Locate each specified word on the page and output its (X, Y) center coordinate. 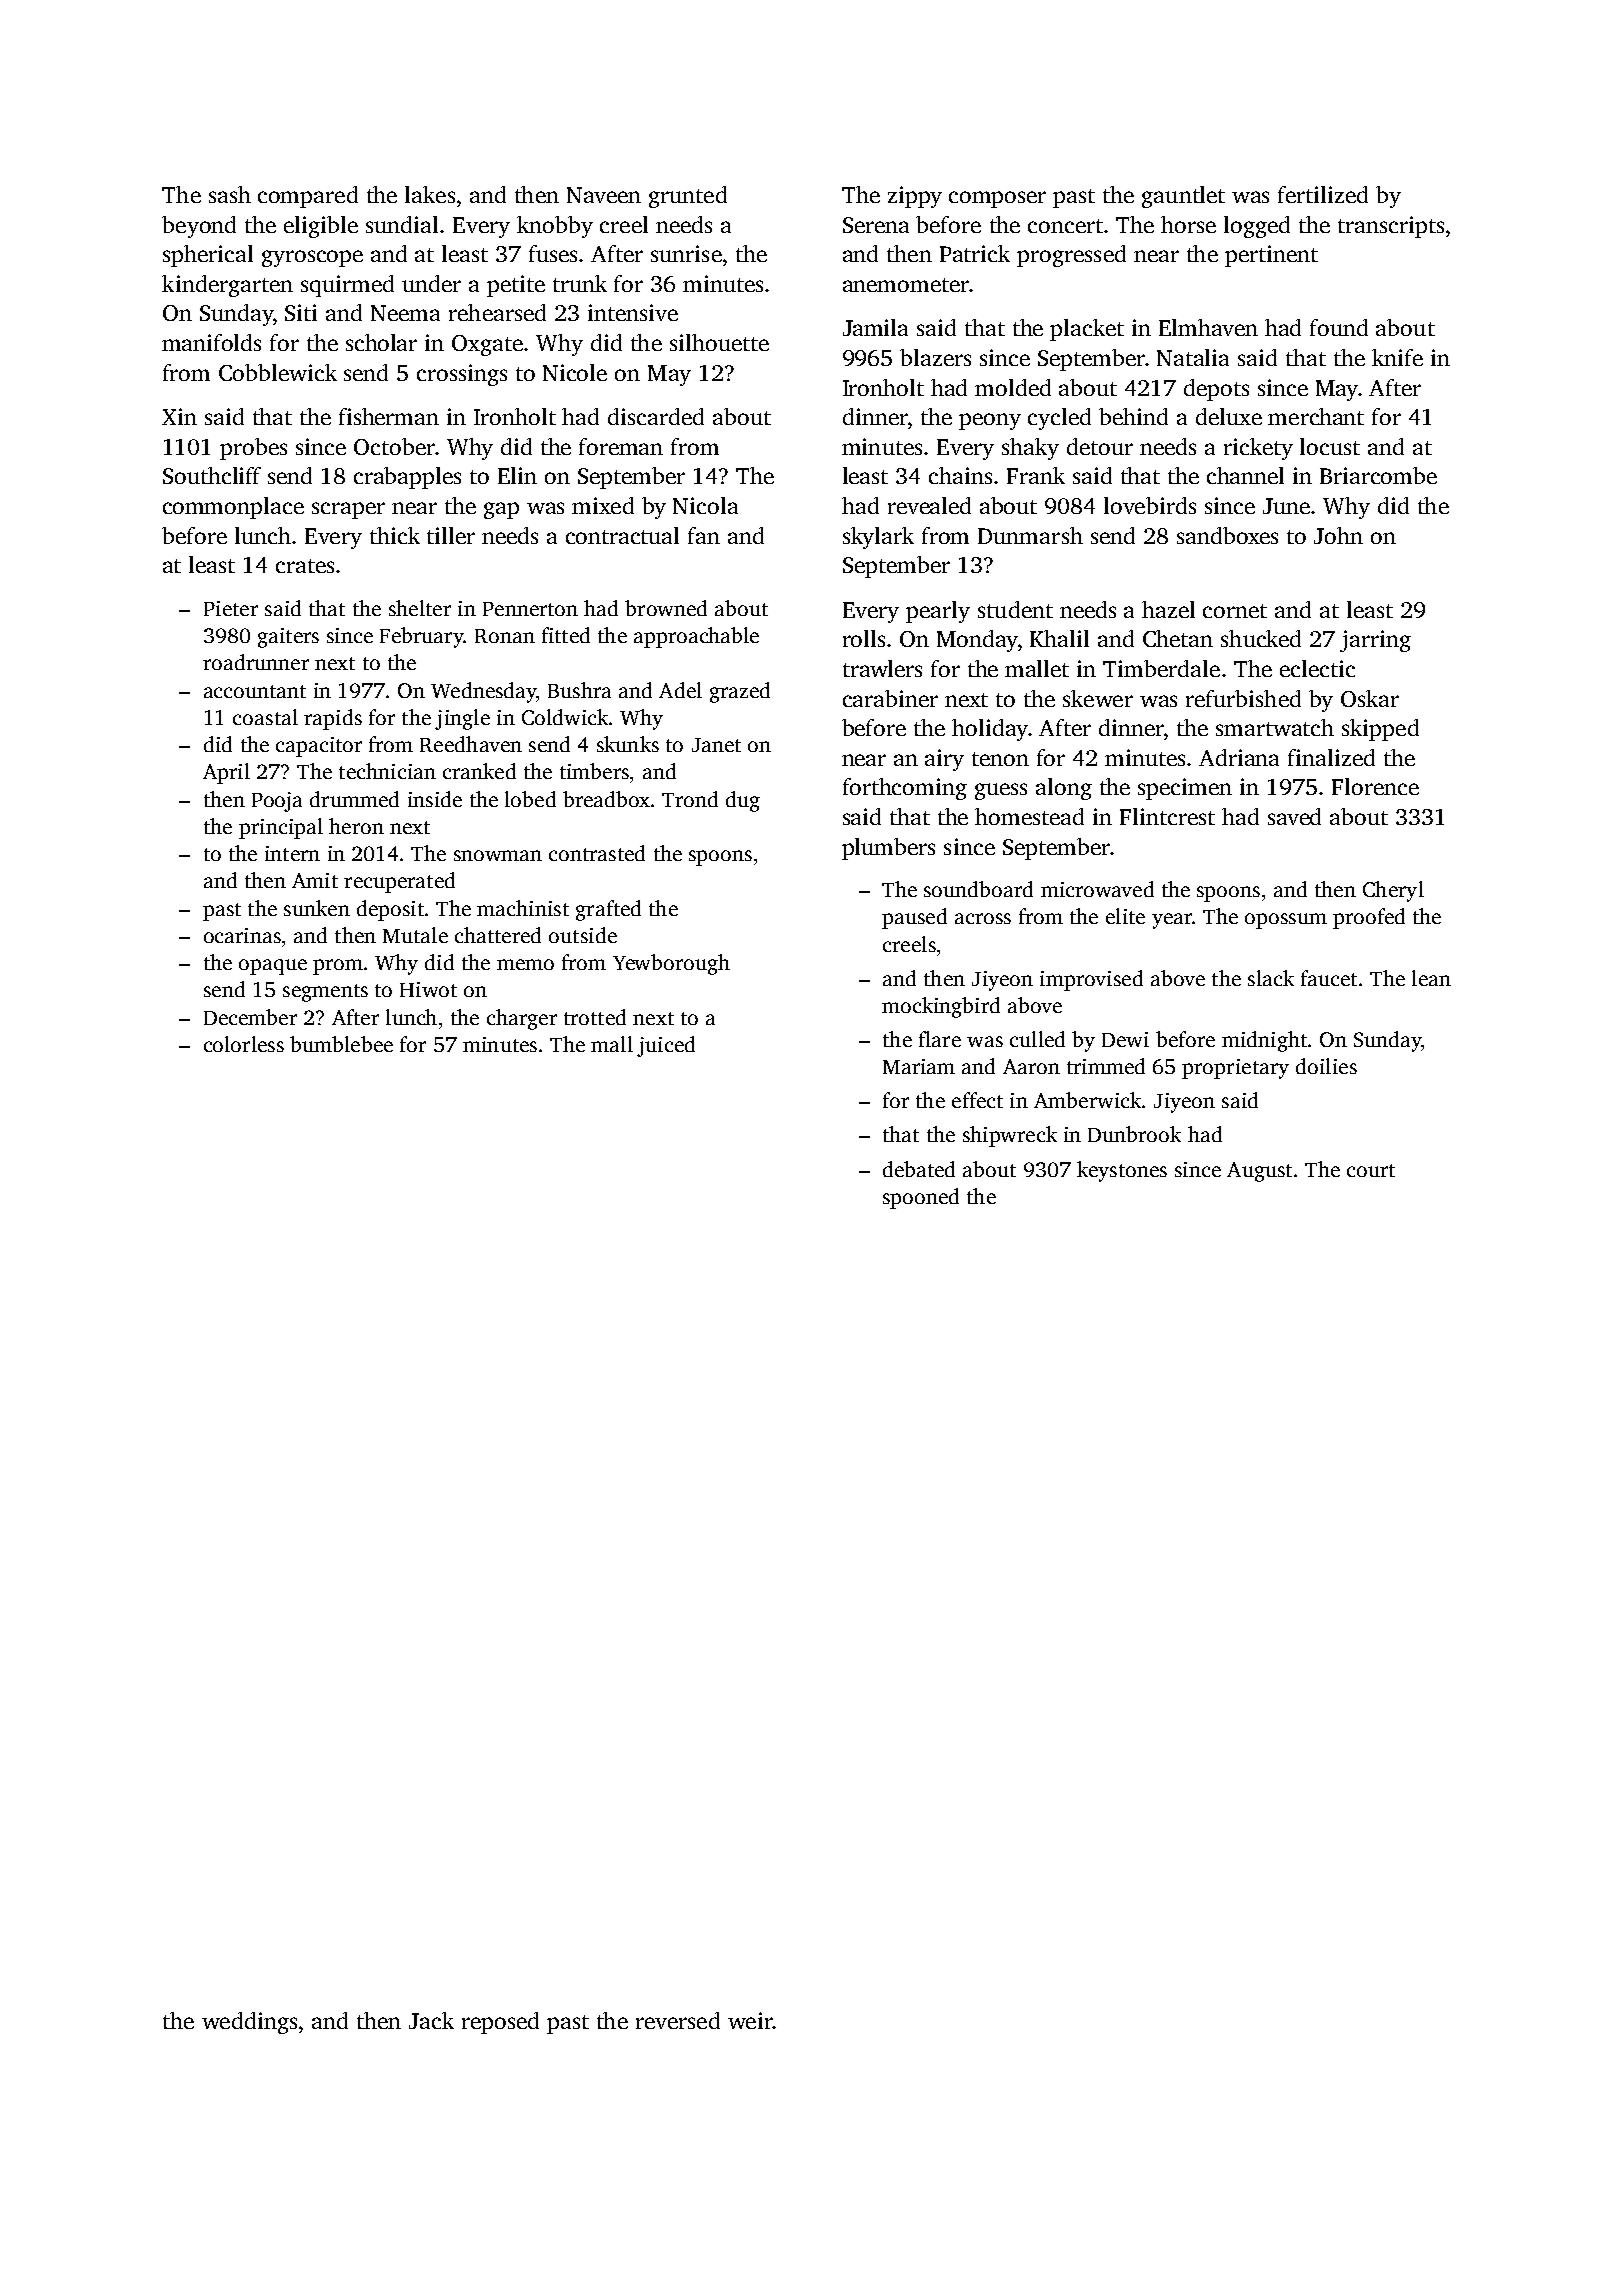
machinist (523, 908)
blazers (935, 357)
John (1338, 535)
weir (750, 2020)
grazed (740, 692)
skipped (1380, 730)
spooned (921, 1198)
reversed (678, 2020)
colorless (244, 1044)
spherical (208, 256)
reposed (500, 2023)
